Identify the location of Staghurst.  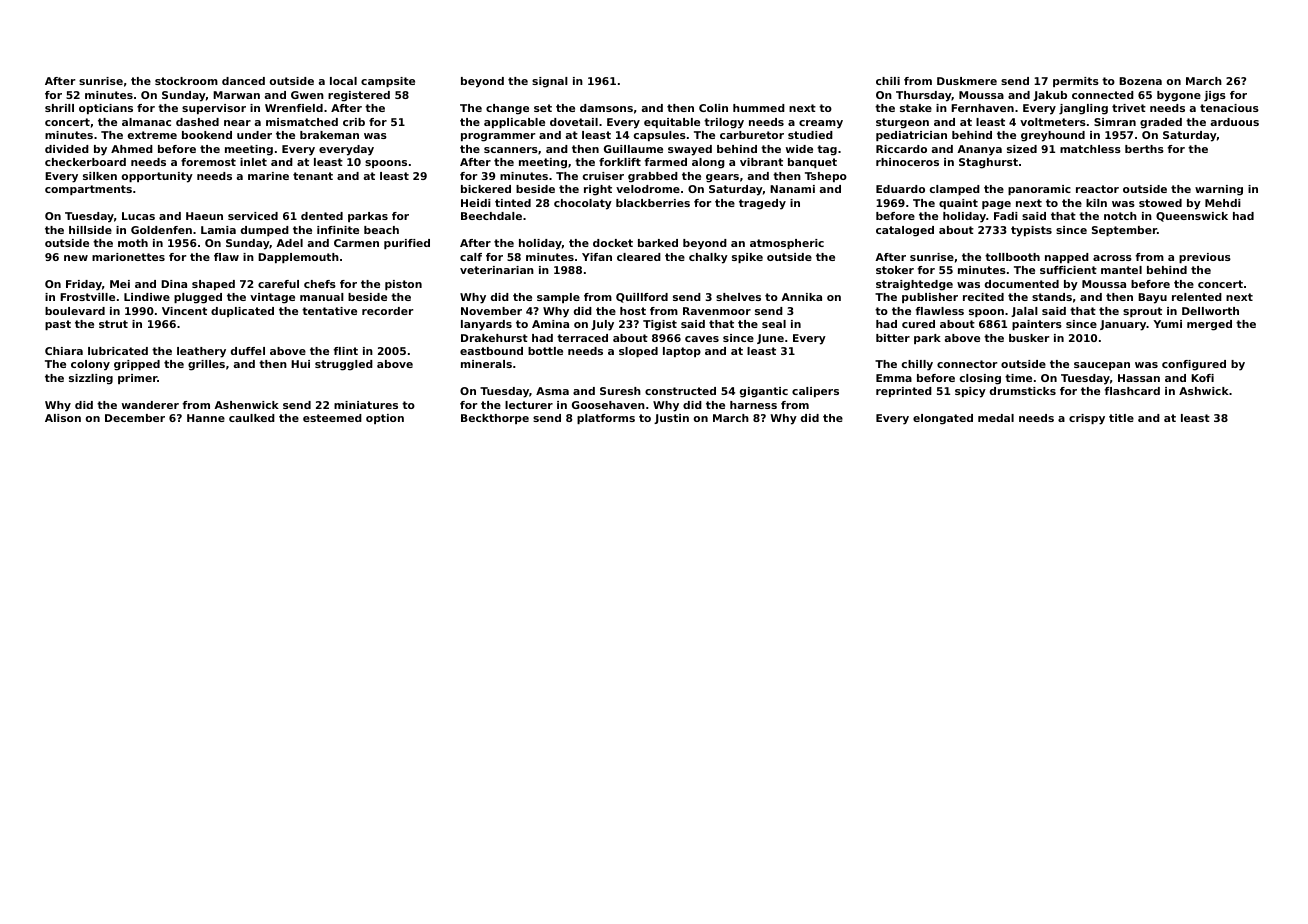
(988, 163).
